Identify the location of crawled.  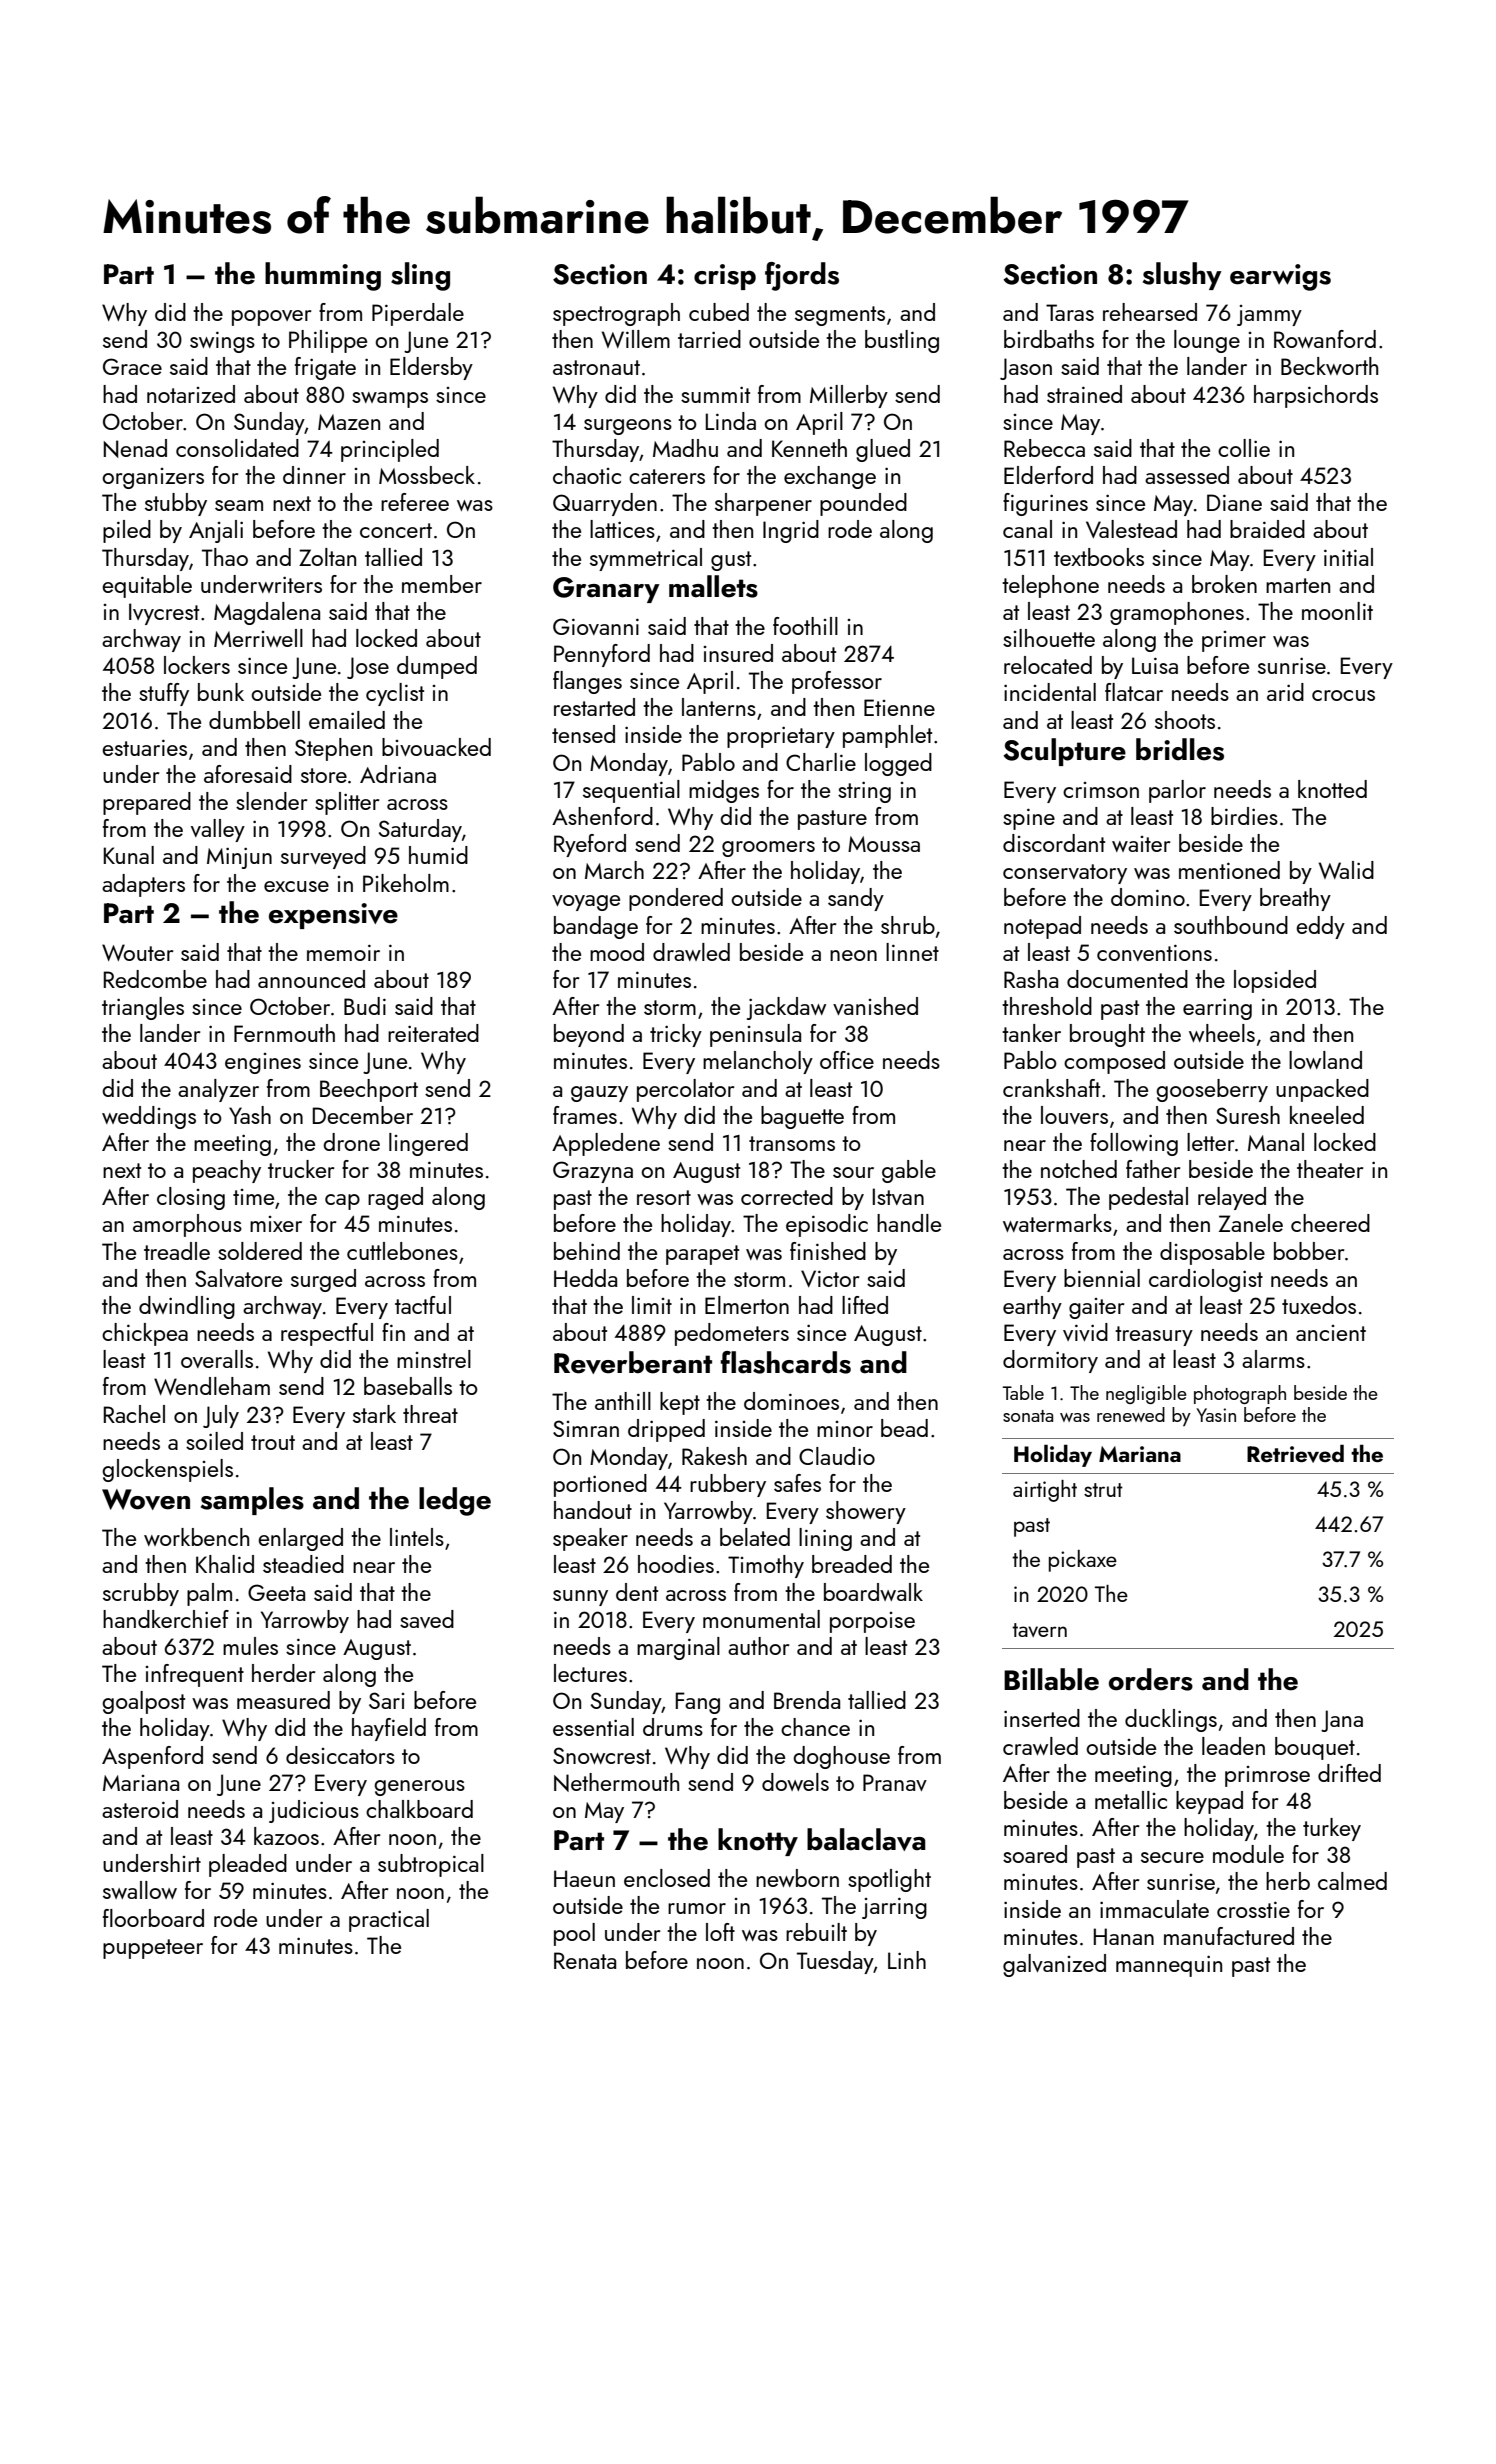
(1040, 1746).
